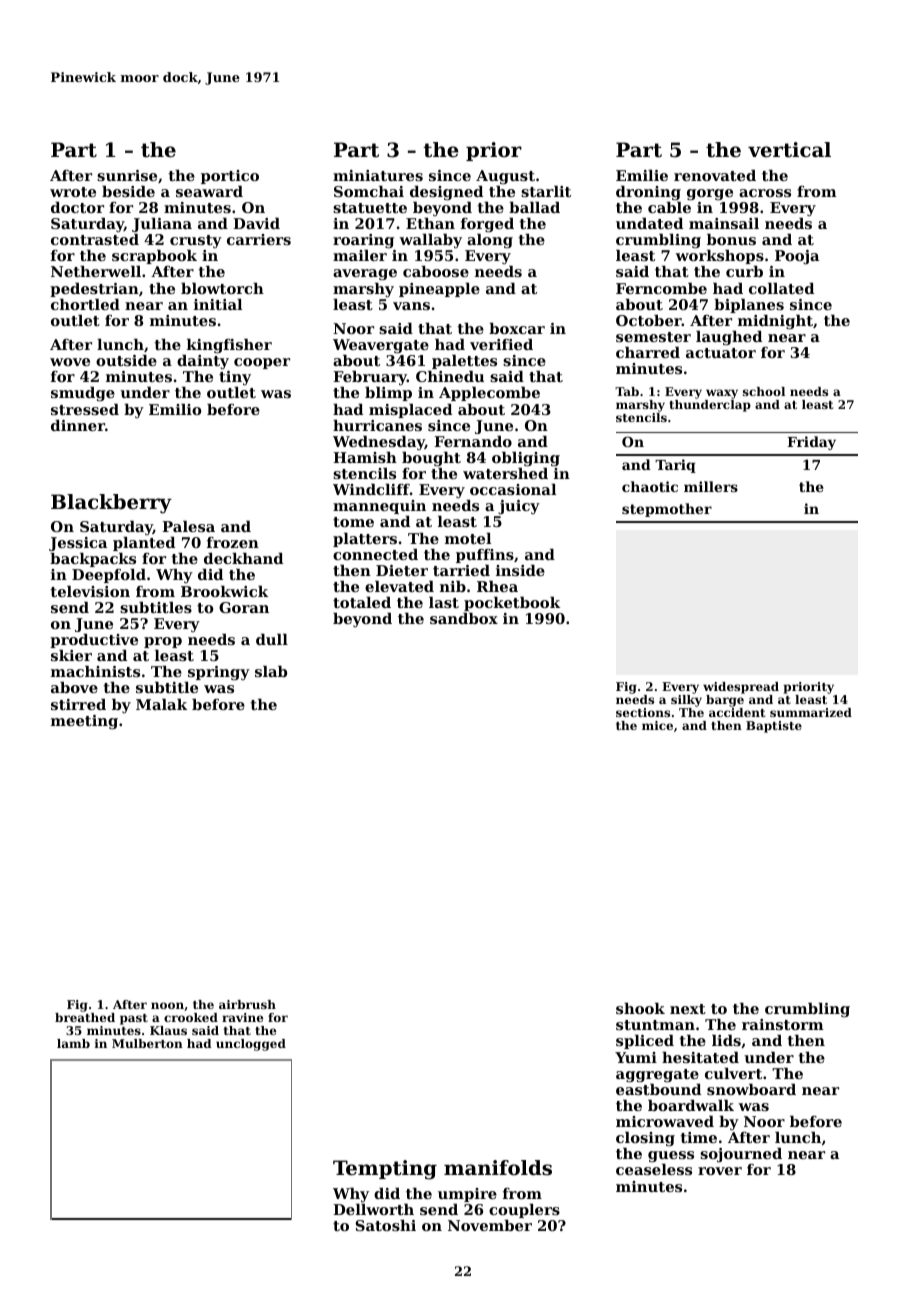  What do you see at coordinates (490, 1225) in the screenshot?
I see `November` at bounding box center [490, 1225].
